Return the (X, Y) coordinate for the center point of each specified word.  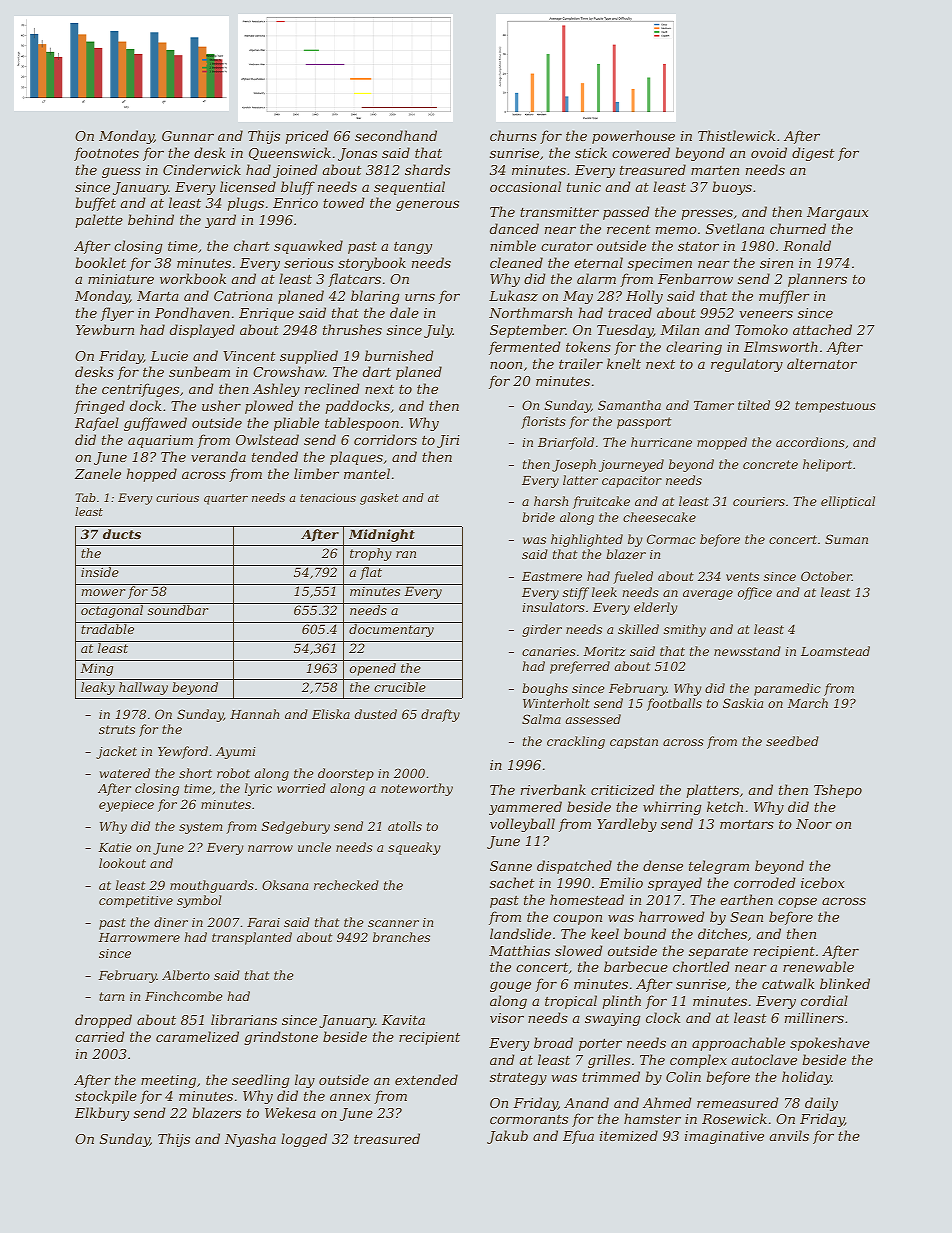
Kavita (403, 1020)
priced (307, 137)
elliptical (848, 502)
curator (567, 246)
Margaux (837, 213)
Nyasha (250, 1140)
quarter (226, 499)
